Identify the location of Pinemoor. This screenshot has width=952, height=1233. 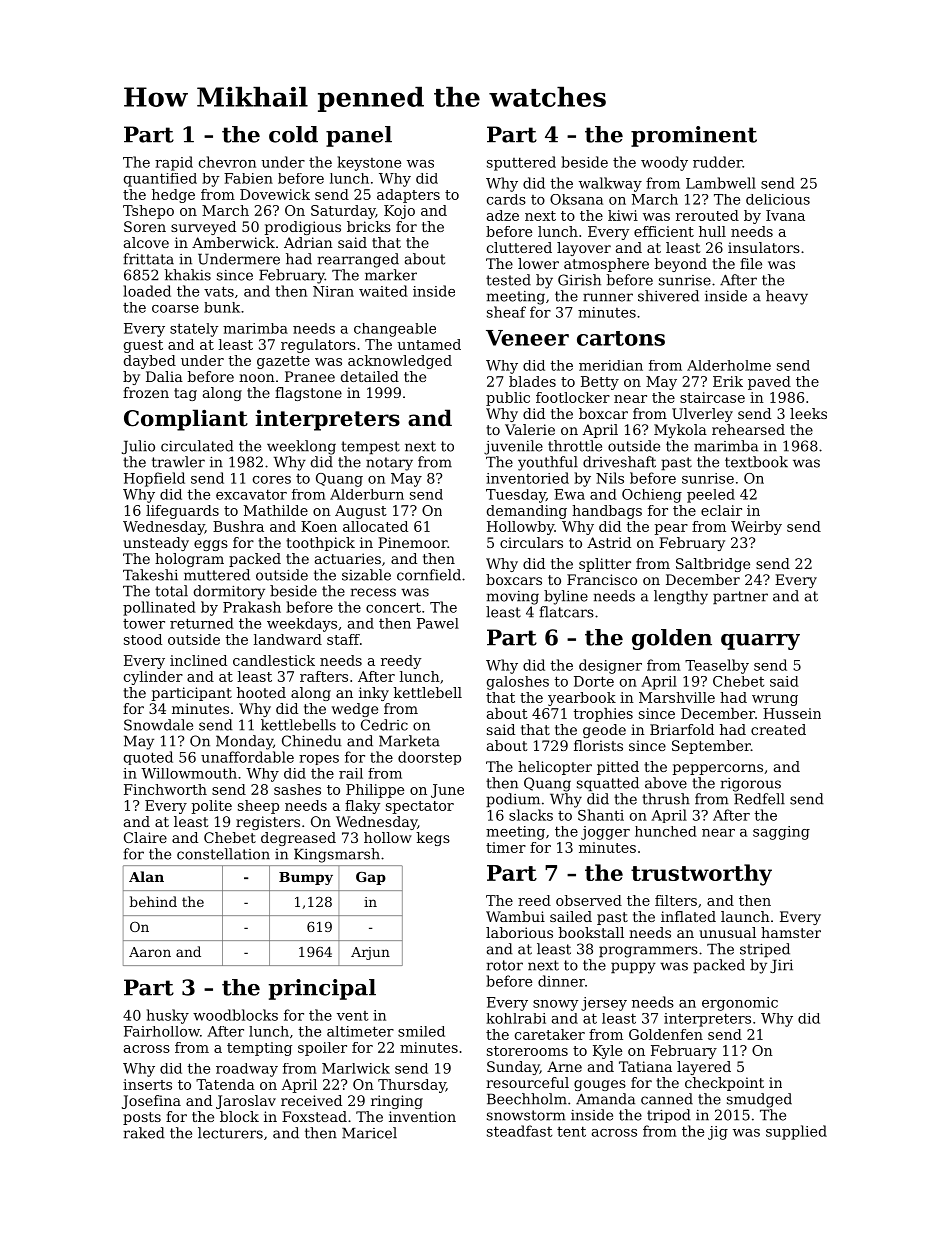
(413, 542).
